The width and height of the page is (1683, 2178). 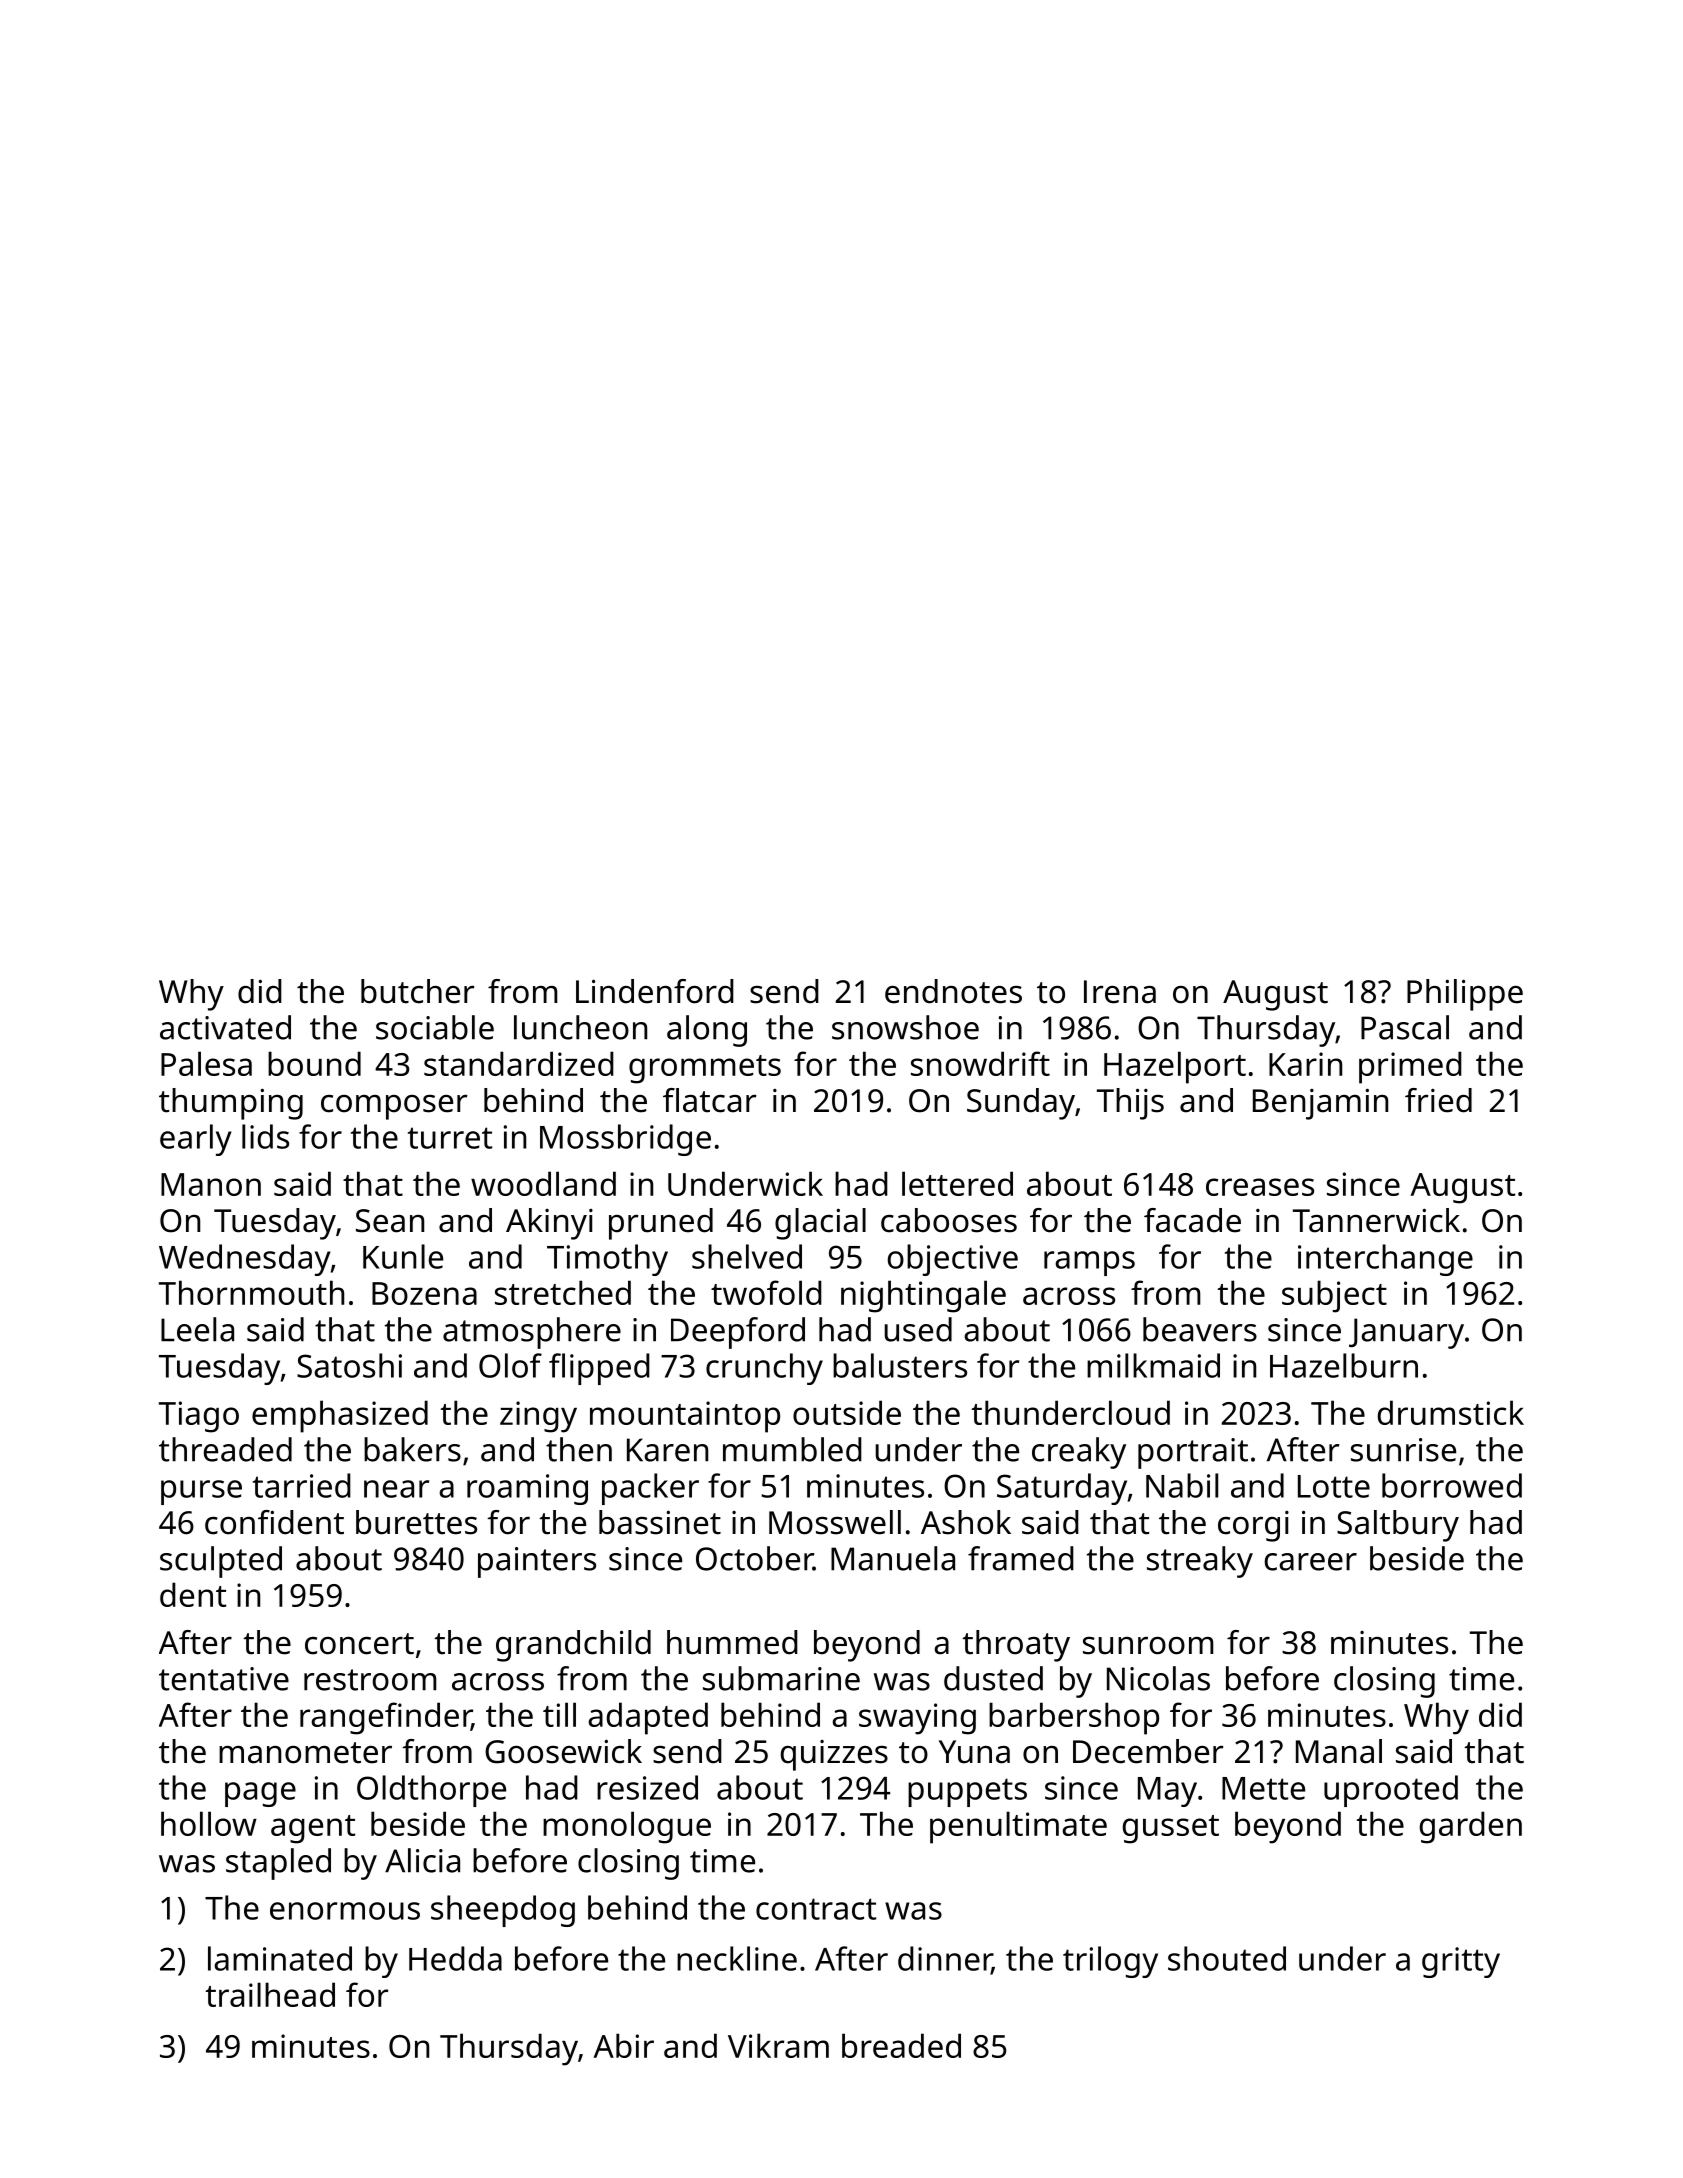 What do you see at coordinates (221, 1562) in the page?
I see `sculpted` at bounding box center [221, 1562].
